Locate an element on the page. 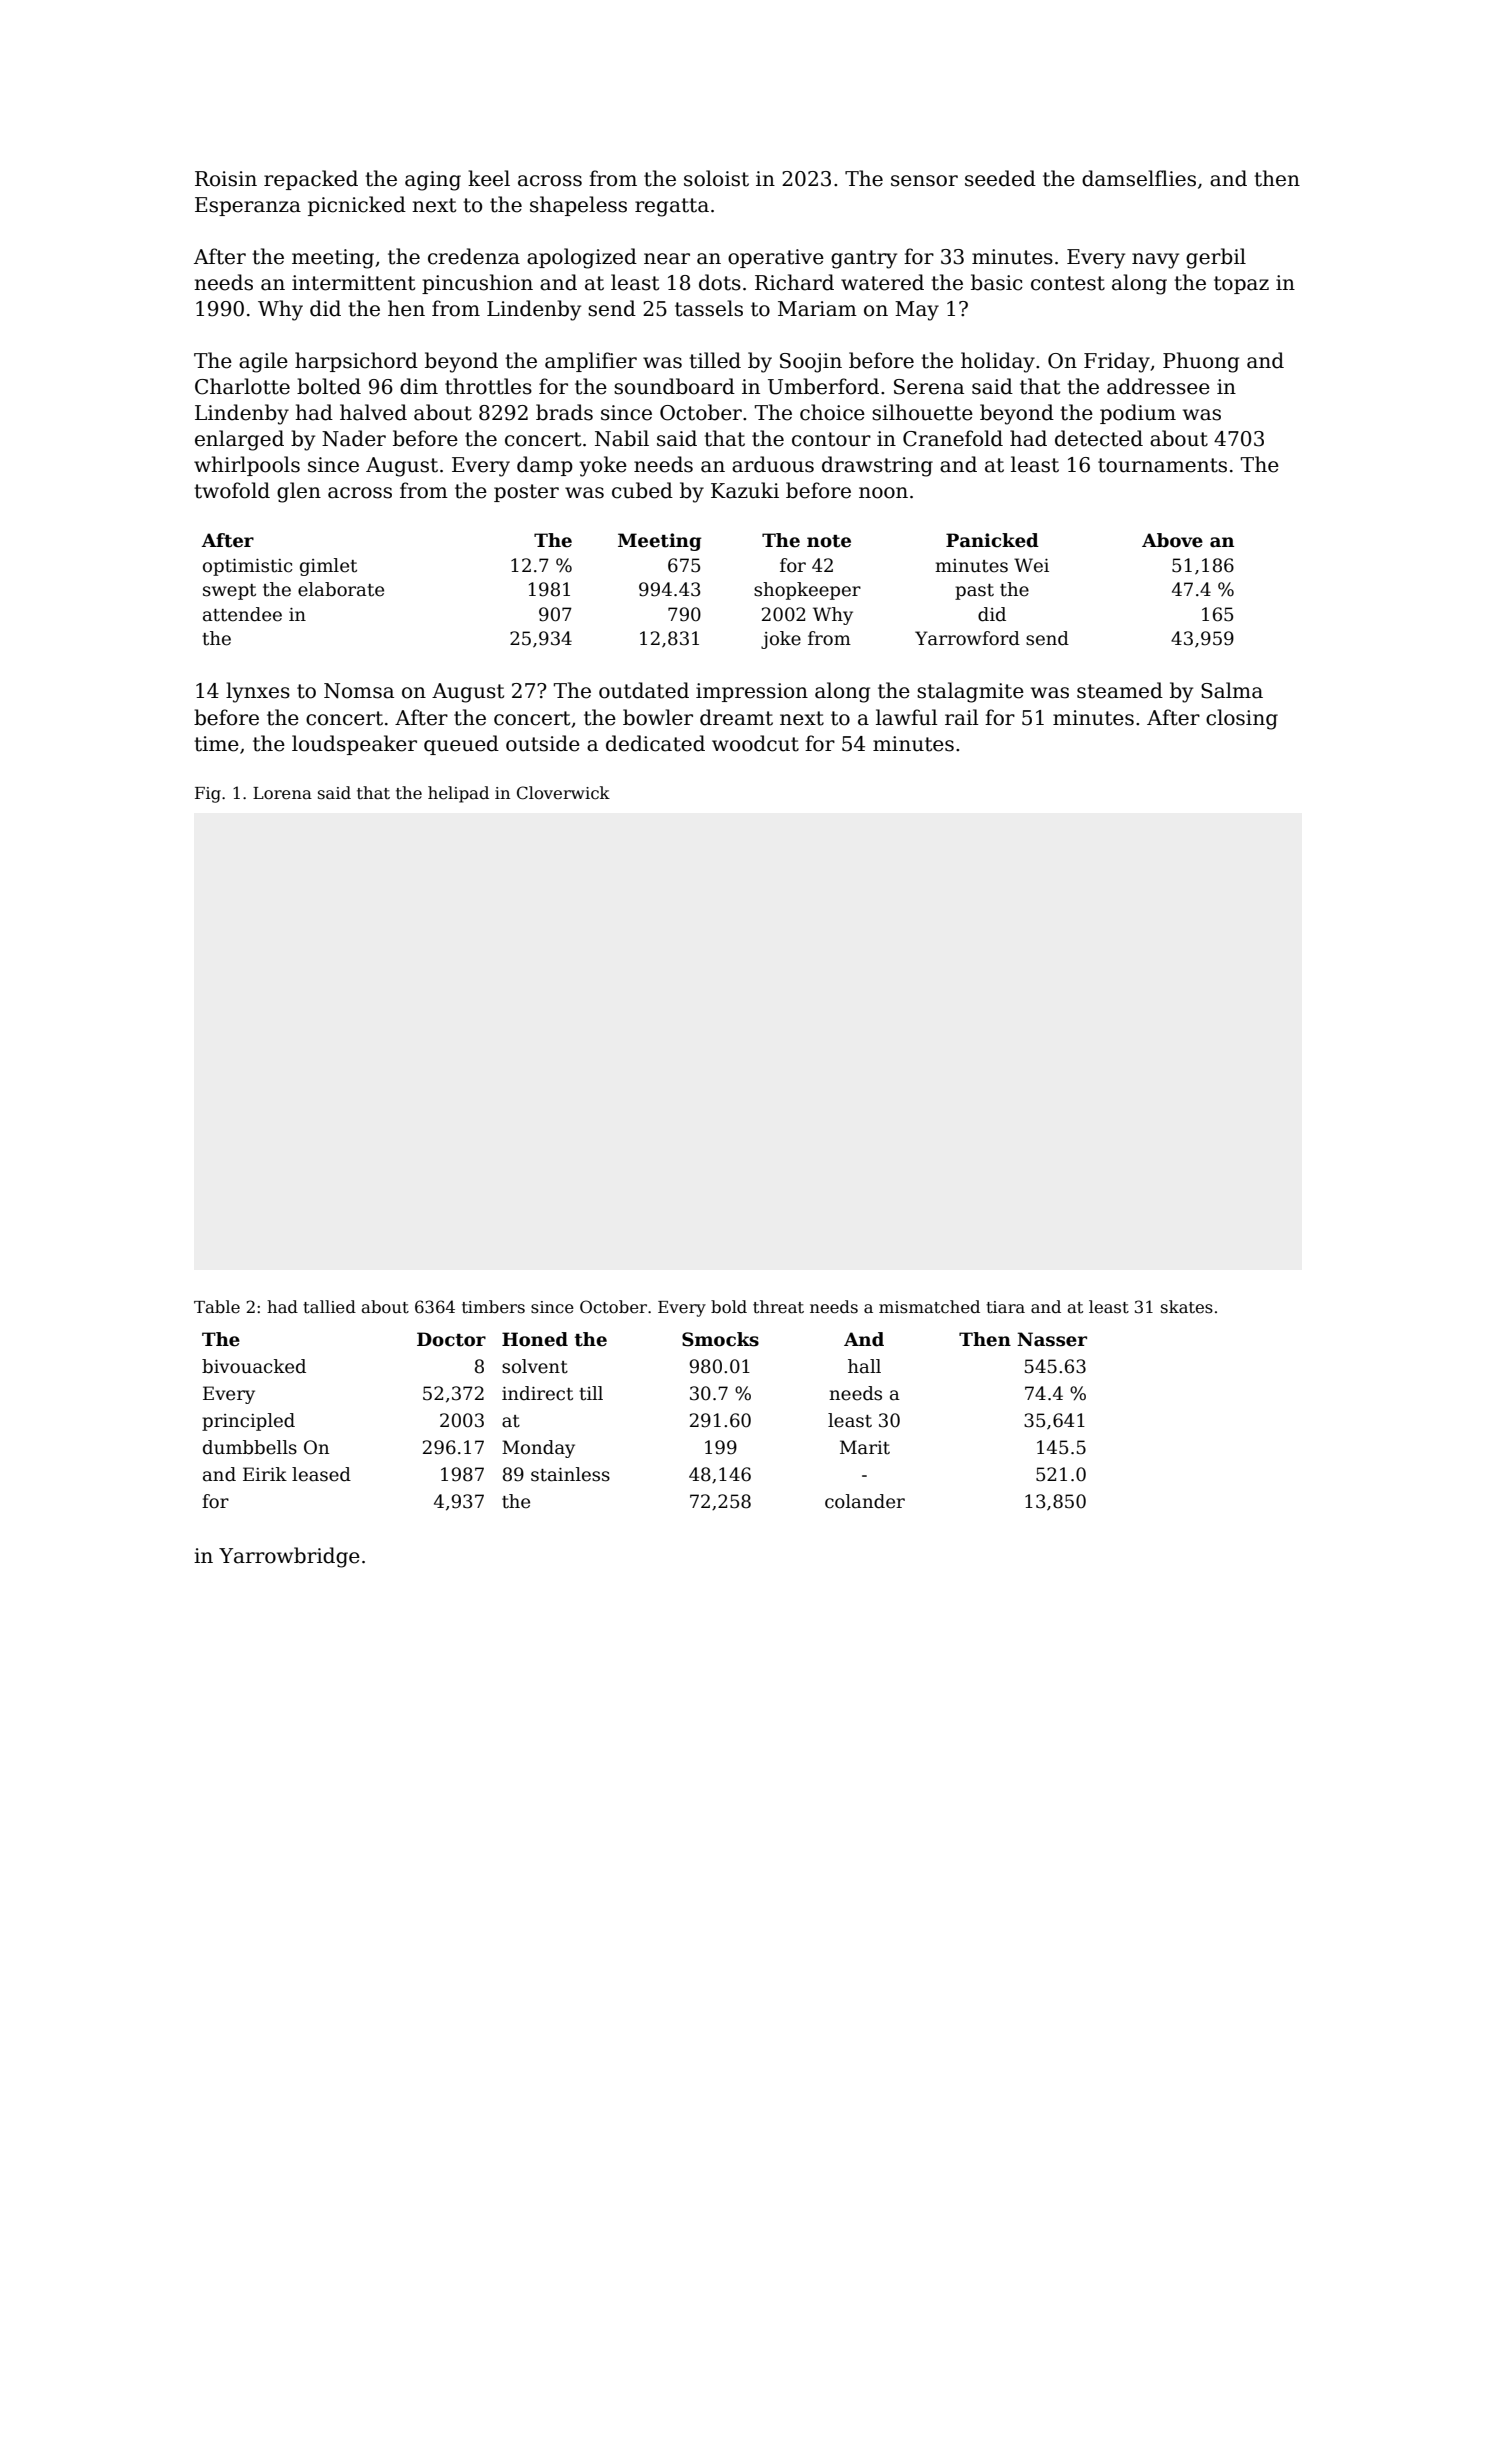  Yarrowbridge is located at coordinates (289, 1557).
